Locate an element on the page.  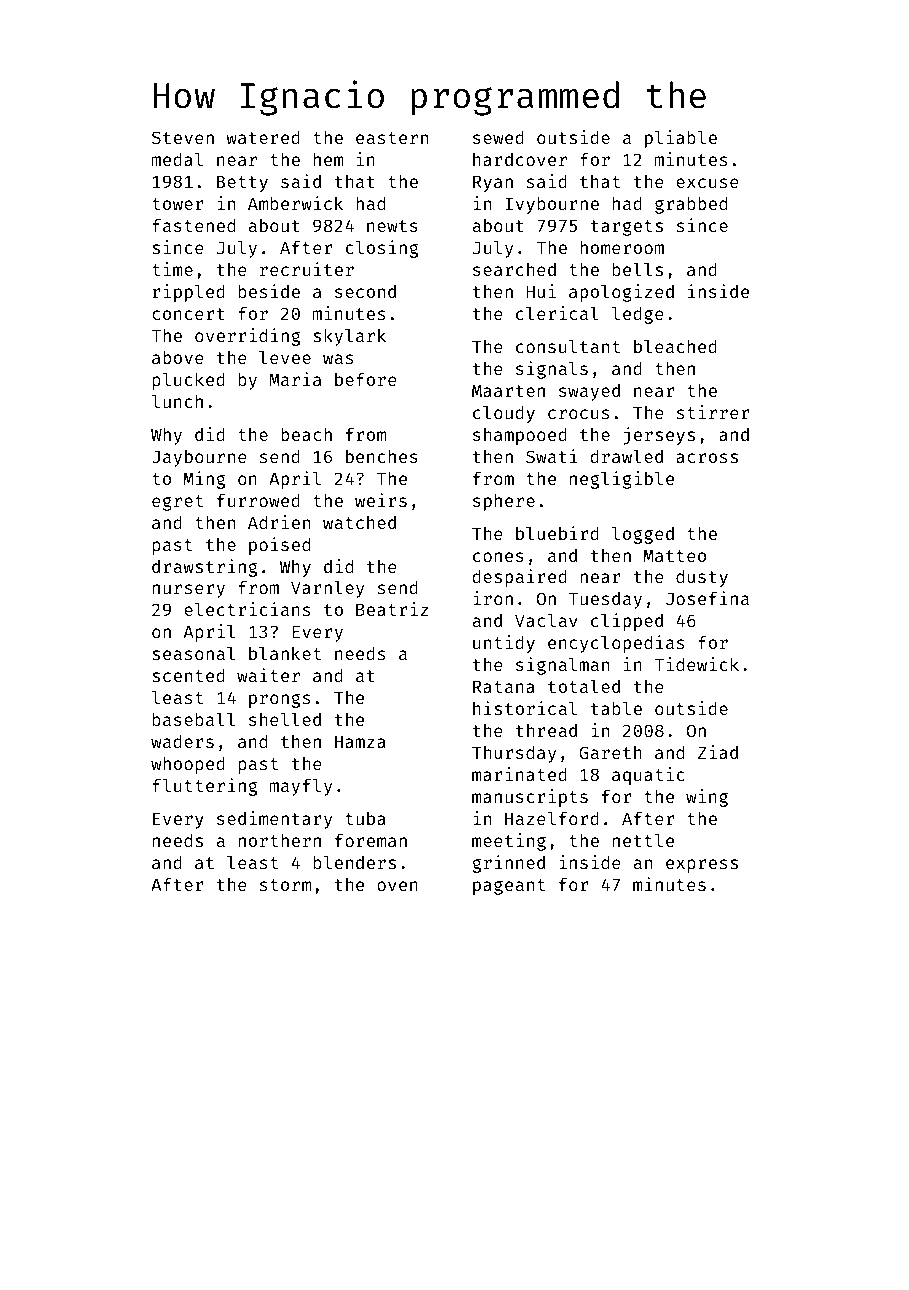
iron is located at coordinates (493, 598).
